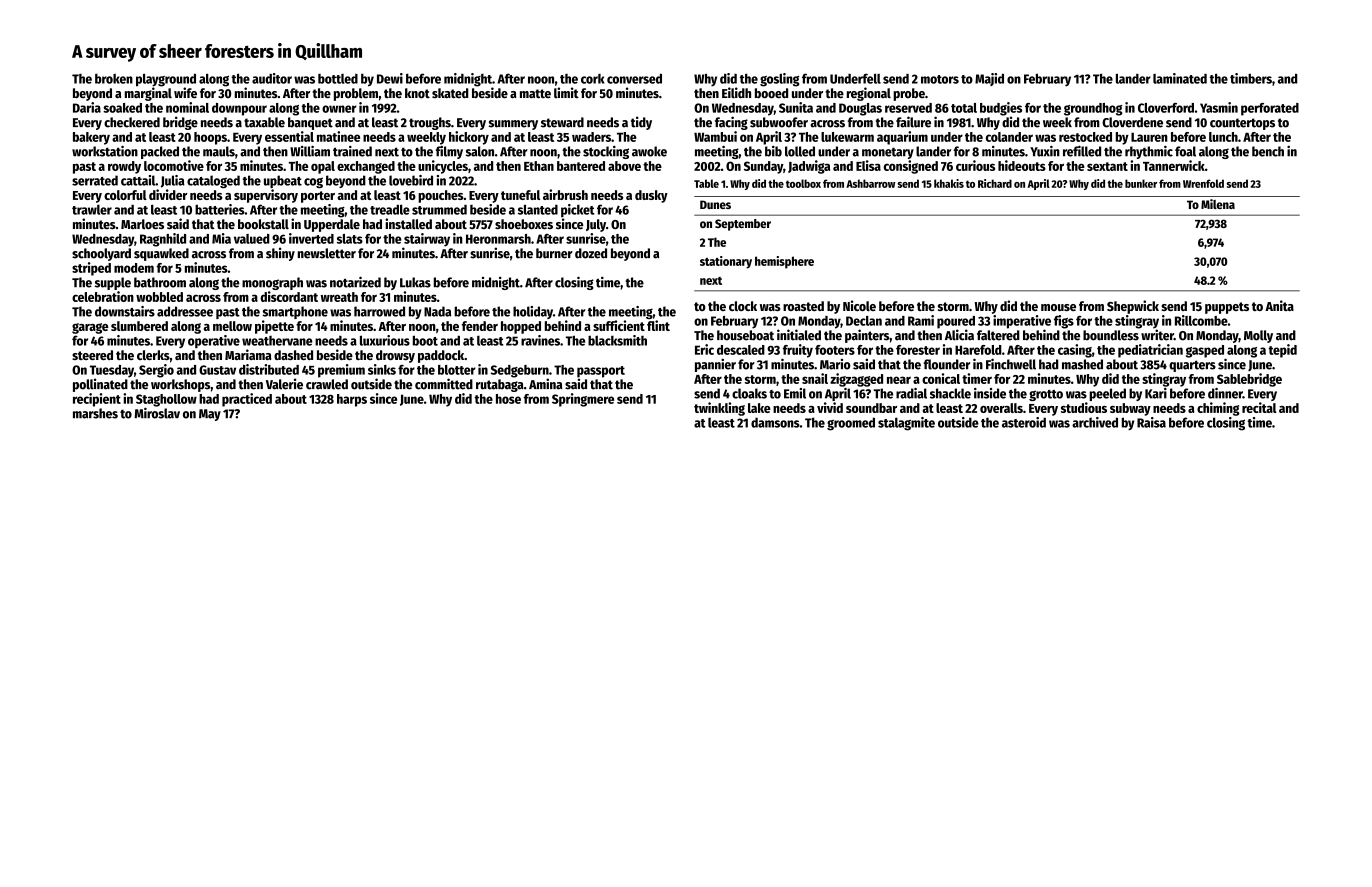 The height and width of the screenshot is (887, 1372). What do you see at coordinates (566, 92) in the screenshot?
I see `limit` at bounding box center [566, 92].
